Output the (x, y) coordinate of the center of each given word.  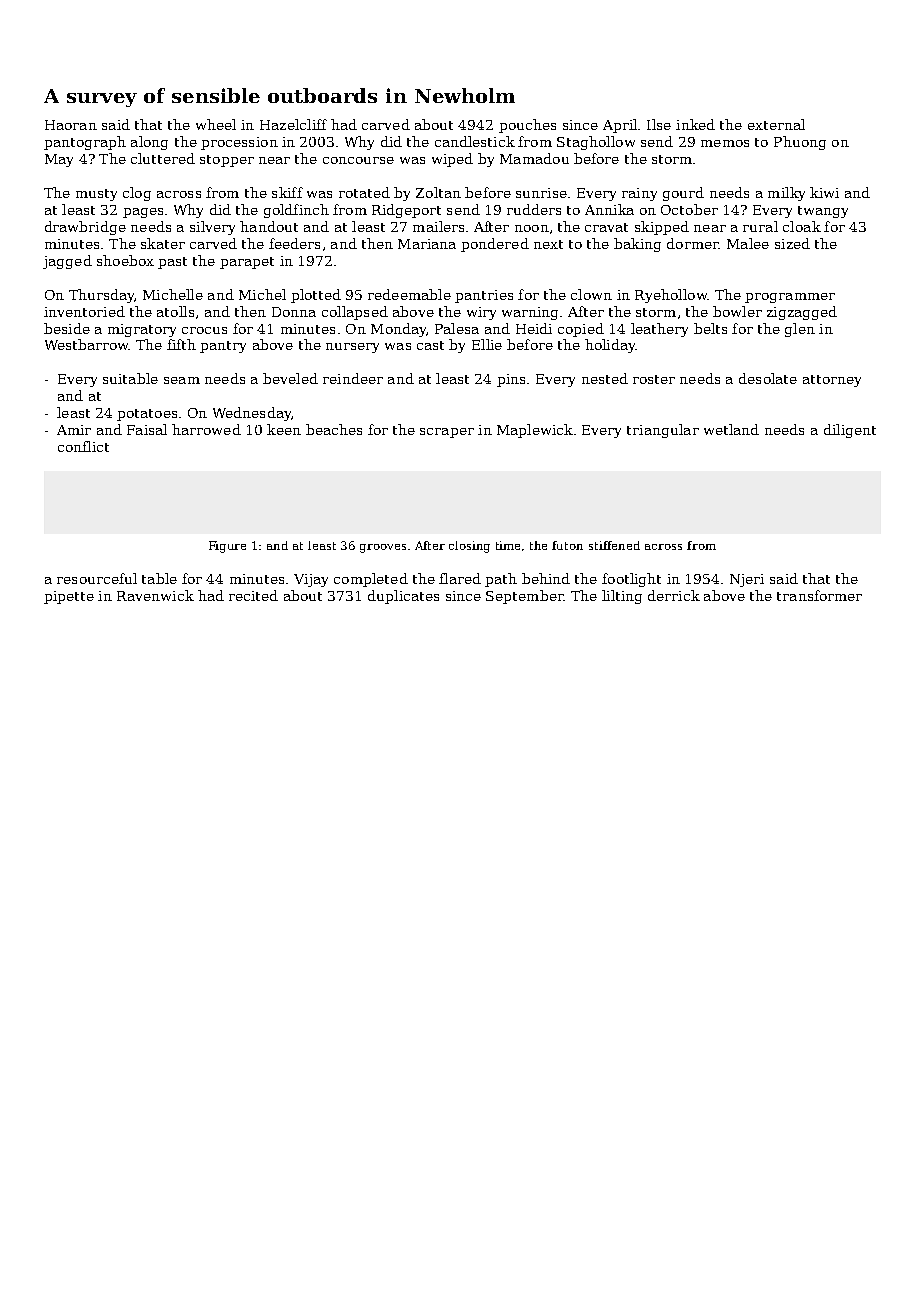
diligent (850, 431)
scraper (447, 433)
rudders (534, 209)
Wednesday (252, 414)
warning (530, 313)
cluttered (163, 158)
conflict (83, 446)
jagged (67, 262)
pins (511, 380)
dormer (693, 243)
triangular (663, 431)
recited (253, 595)
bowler (737, 311)
